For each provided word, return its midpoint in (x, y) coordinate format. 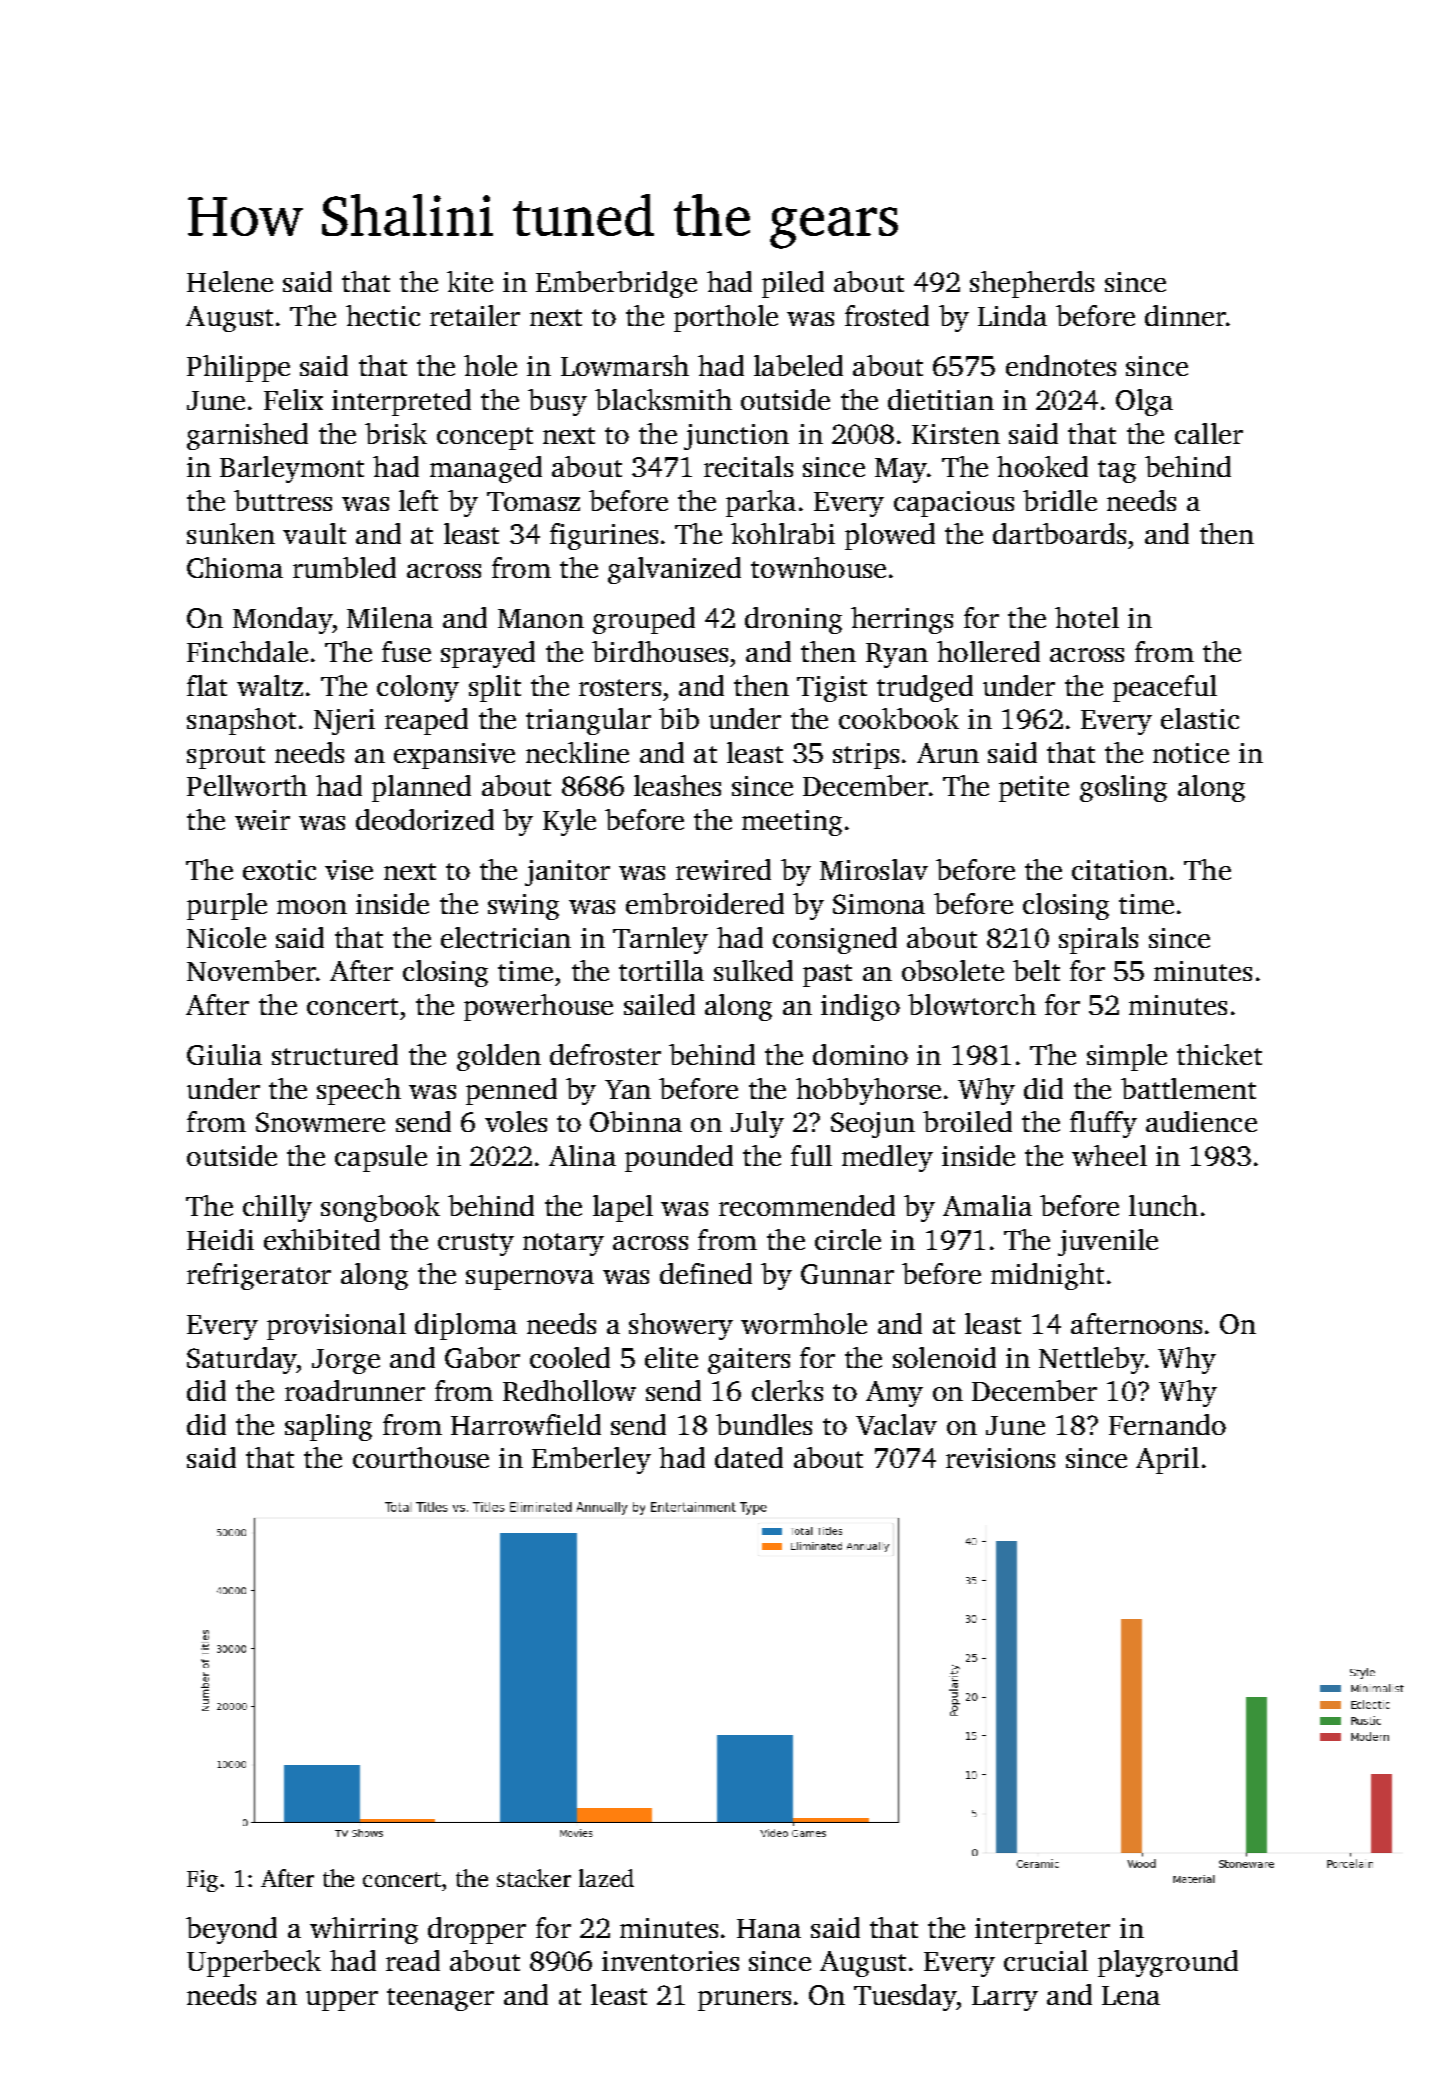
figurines (604, 536)
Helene (230, 281)
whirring (364, 1930)
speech (359, 1091)
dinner (1185, 315)
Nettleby (1092, 1360)
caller (1209, 433)
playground (1168, 1963)
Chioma (235, 567)
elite (671, 1357)
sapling (328, 1427)
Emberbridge (616, 284)
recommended (807, 1205)
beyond (231, 1930)
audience (1201, 1121)
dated (749, 1457)
